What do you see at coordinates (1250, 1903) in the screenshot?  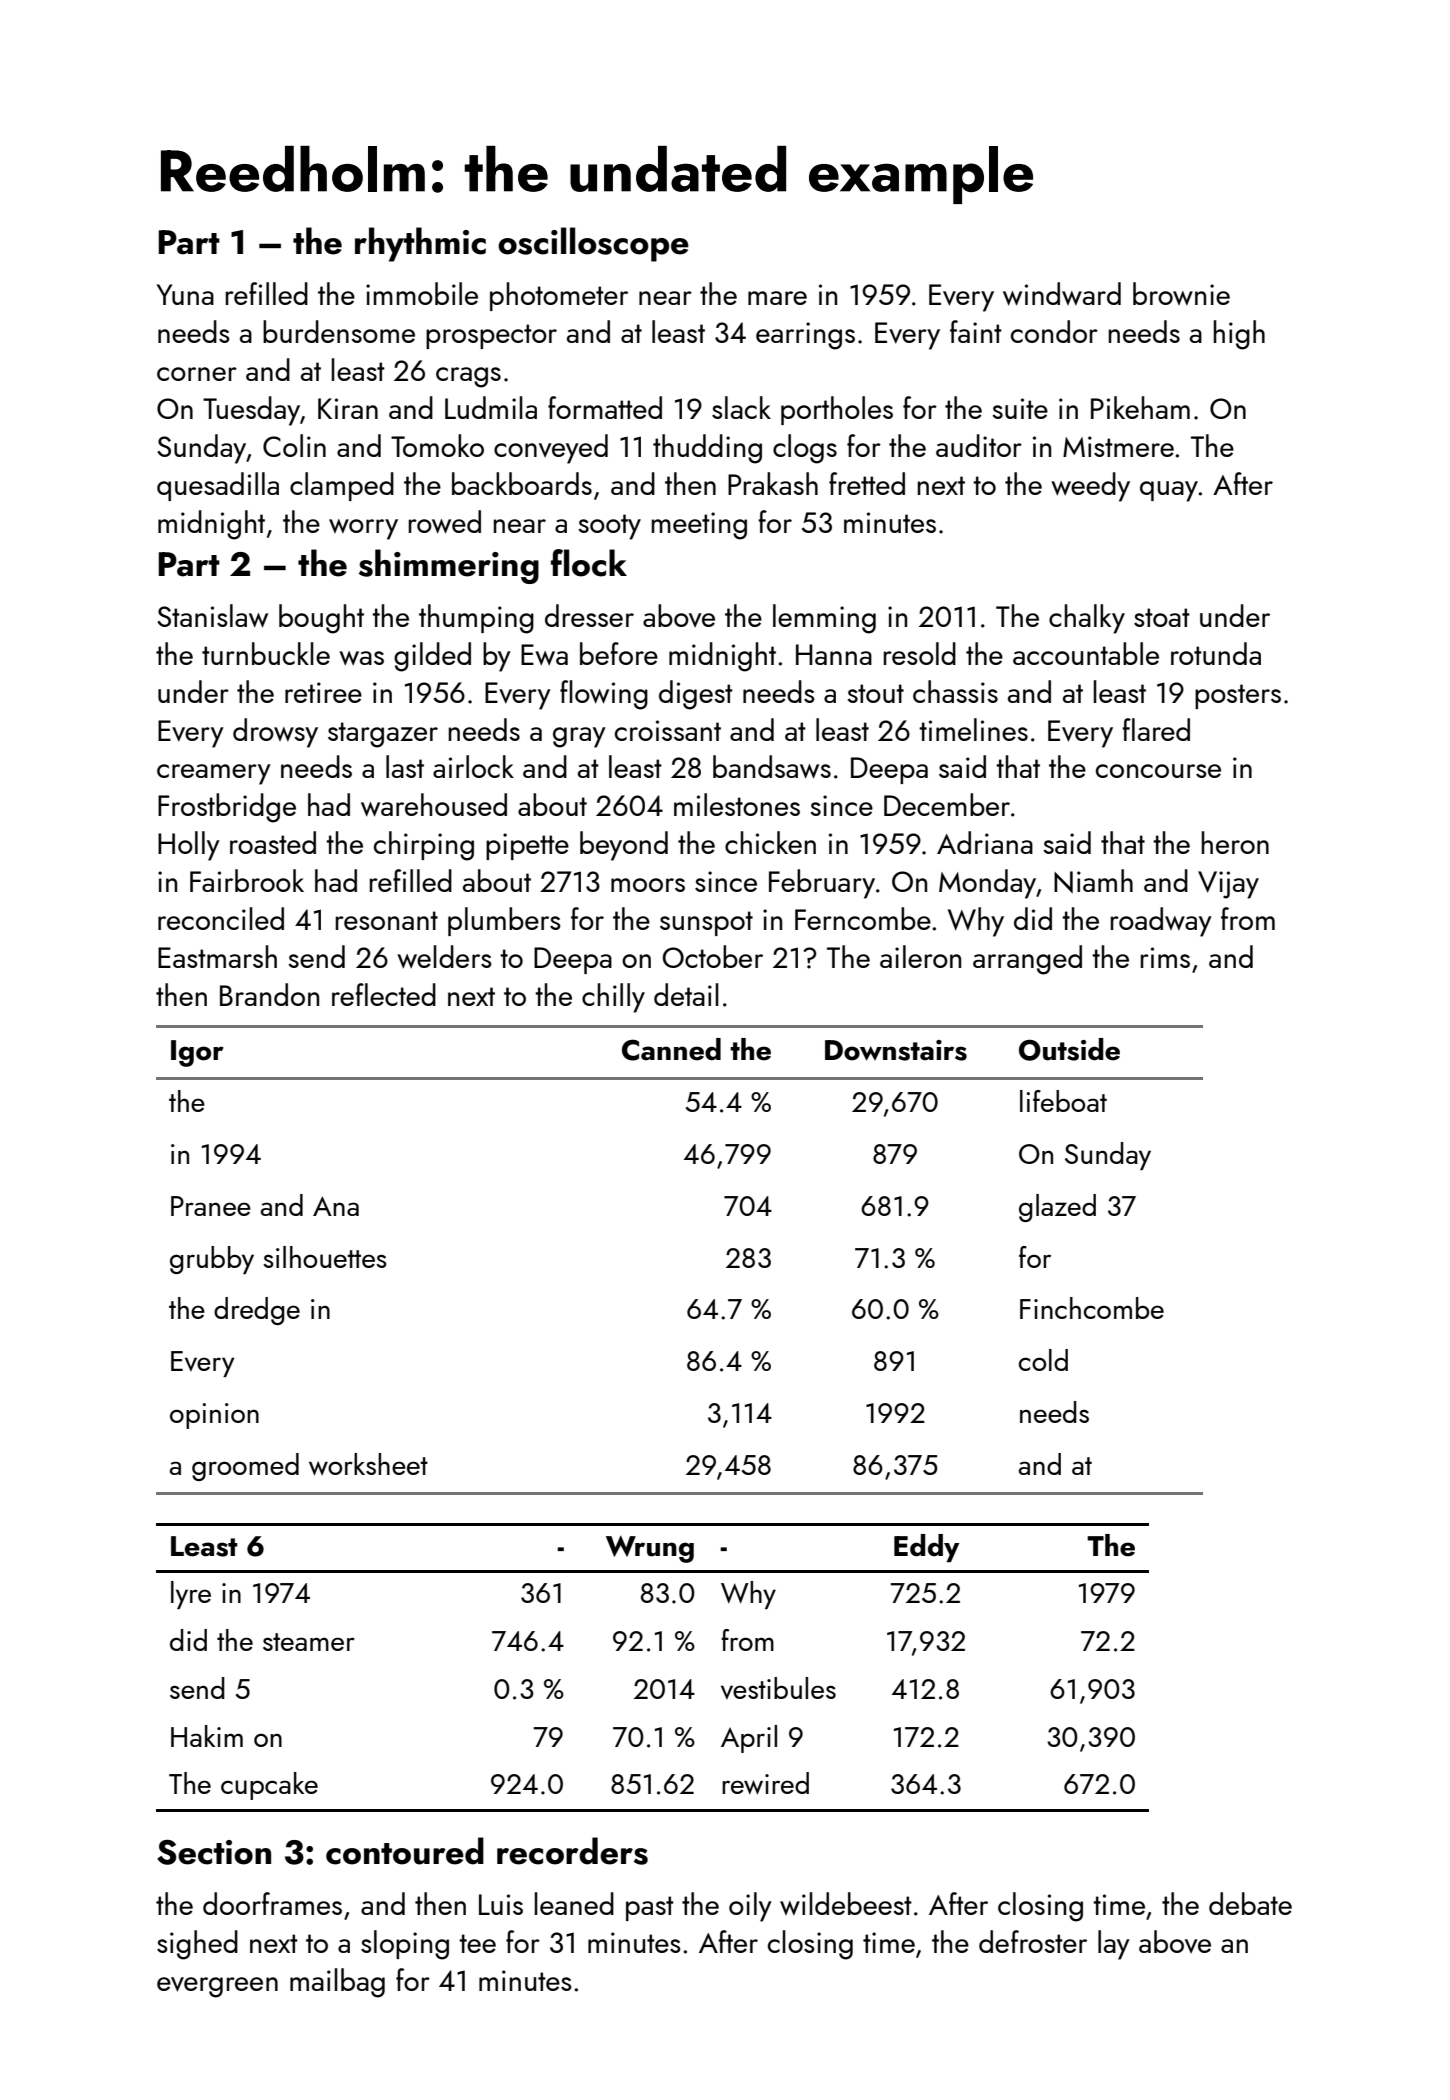 I see `debate` at bounding box center [1250, 1903].
